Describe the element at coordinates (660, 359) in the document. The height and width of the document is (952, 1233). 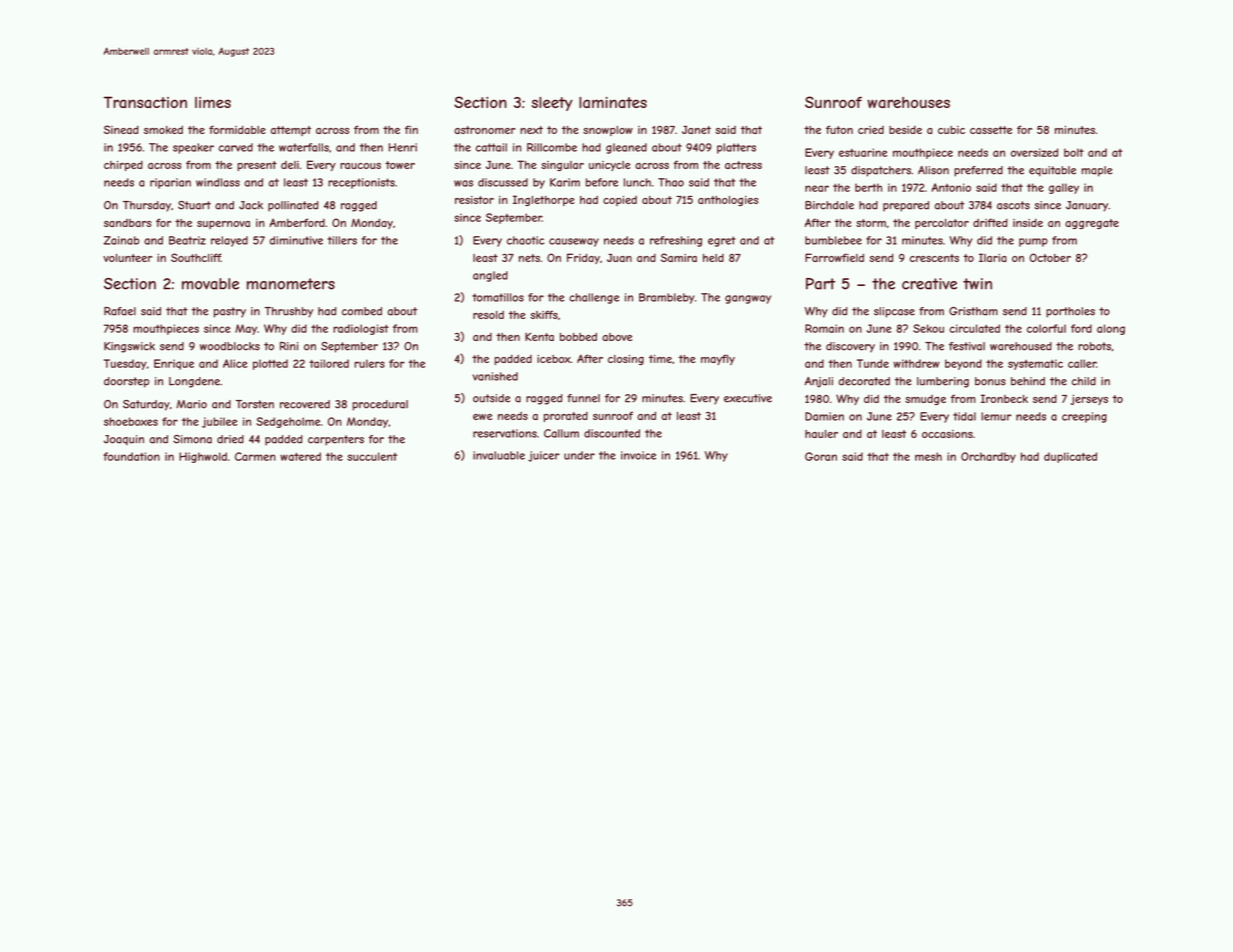
I see `time` at that location.
